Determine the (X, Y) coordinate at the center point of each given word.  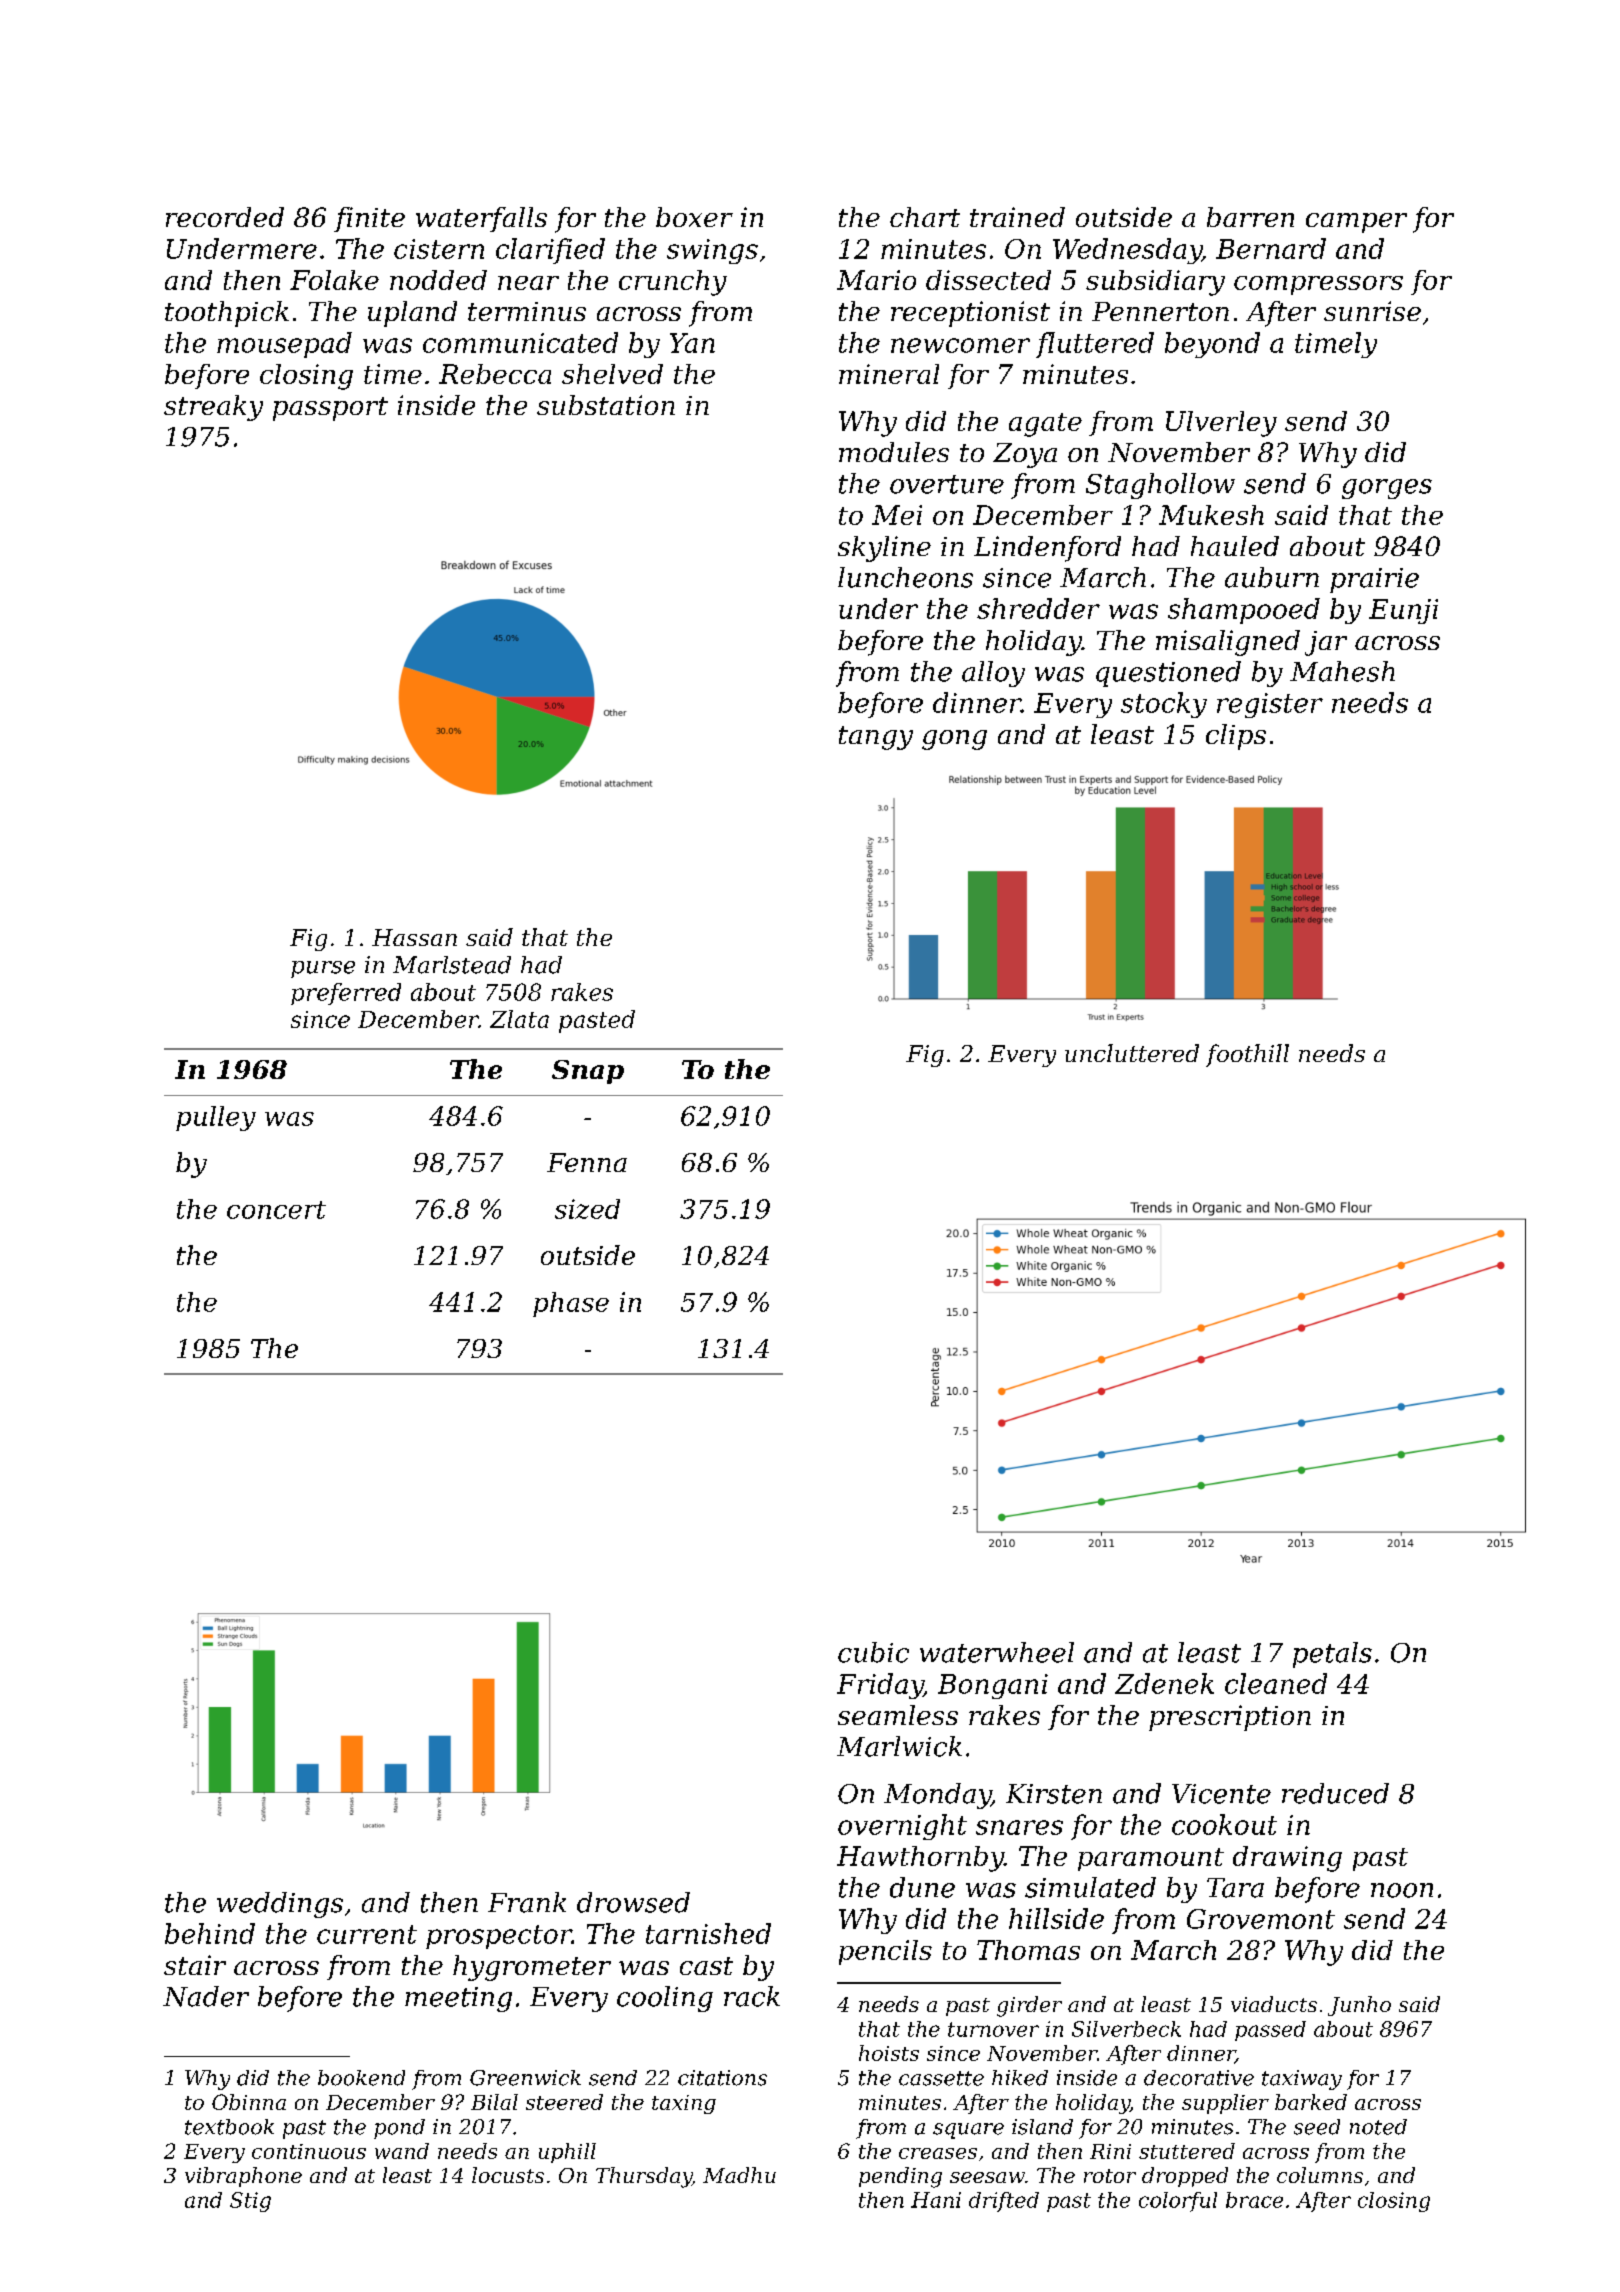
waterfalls (481, 219)
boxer (694, 217)
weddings (280, 1905)
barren (1250, 217)
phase (571, 1304)
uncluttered (1132, 1053)
